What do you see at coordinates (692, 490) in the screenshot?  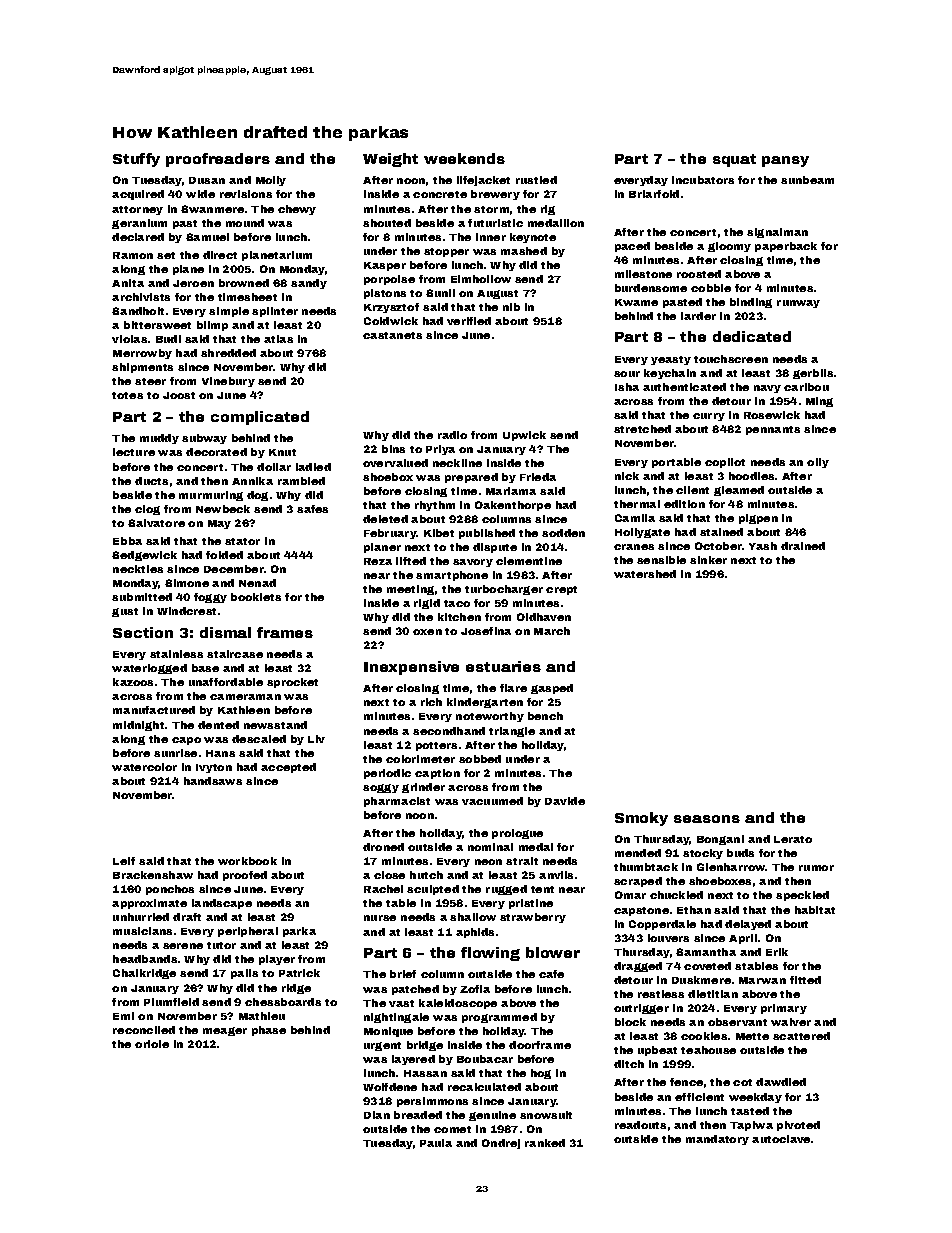 I see `client` at bounding box center [692, 490].
